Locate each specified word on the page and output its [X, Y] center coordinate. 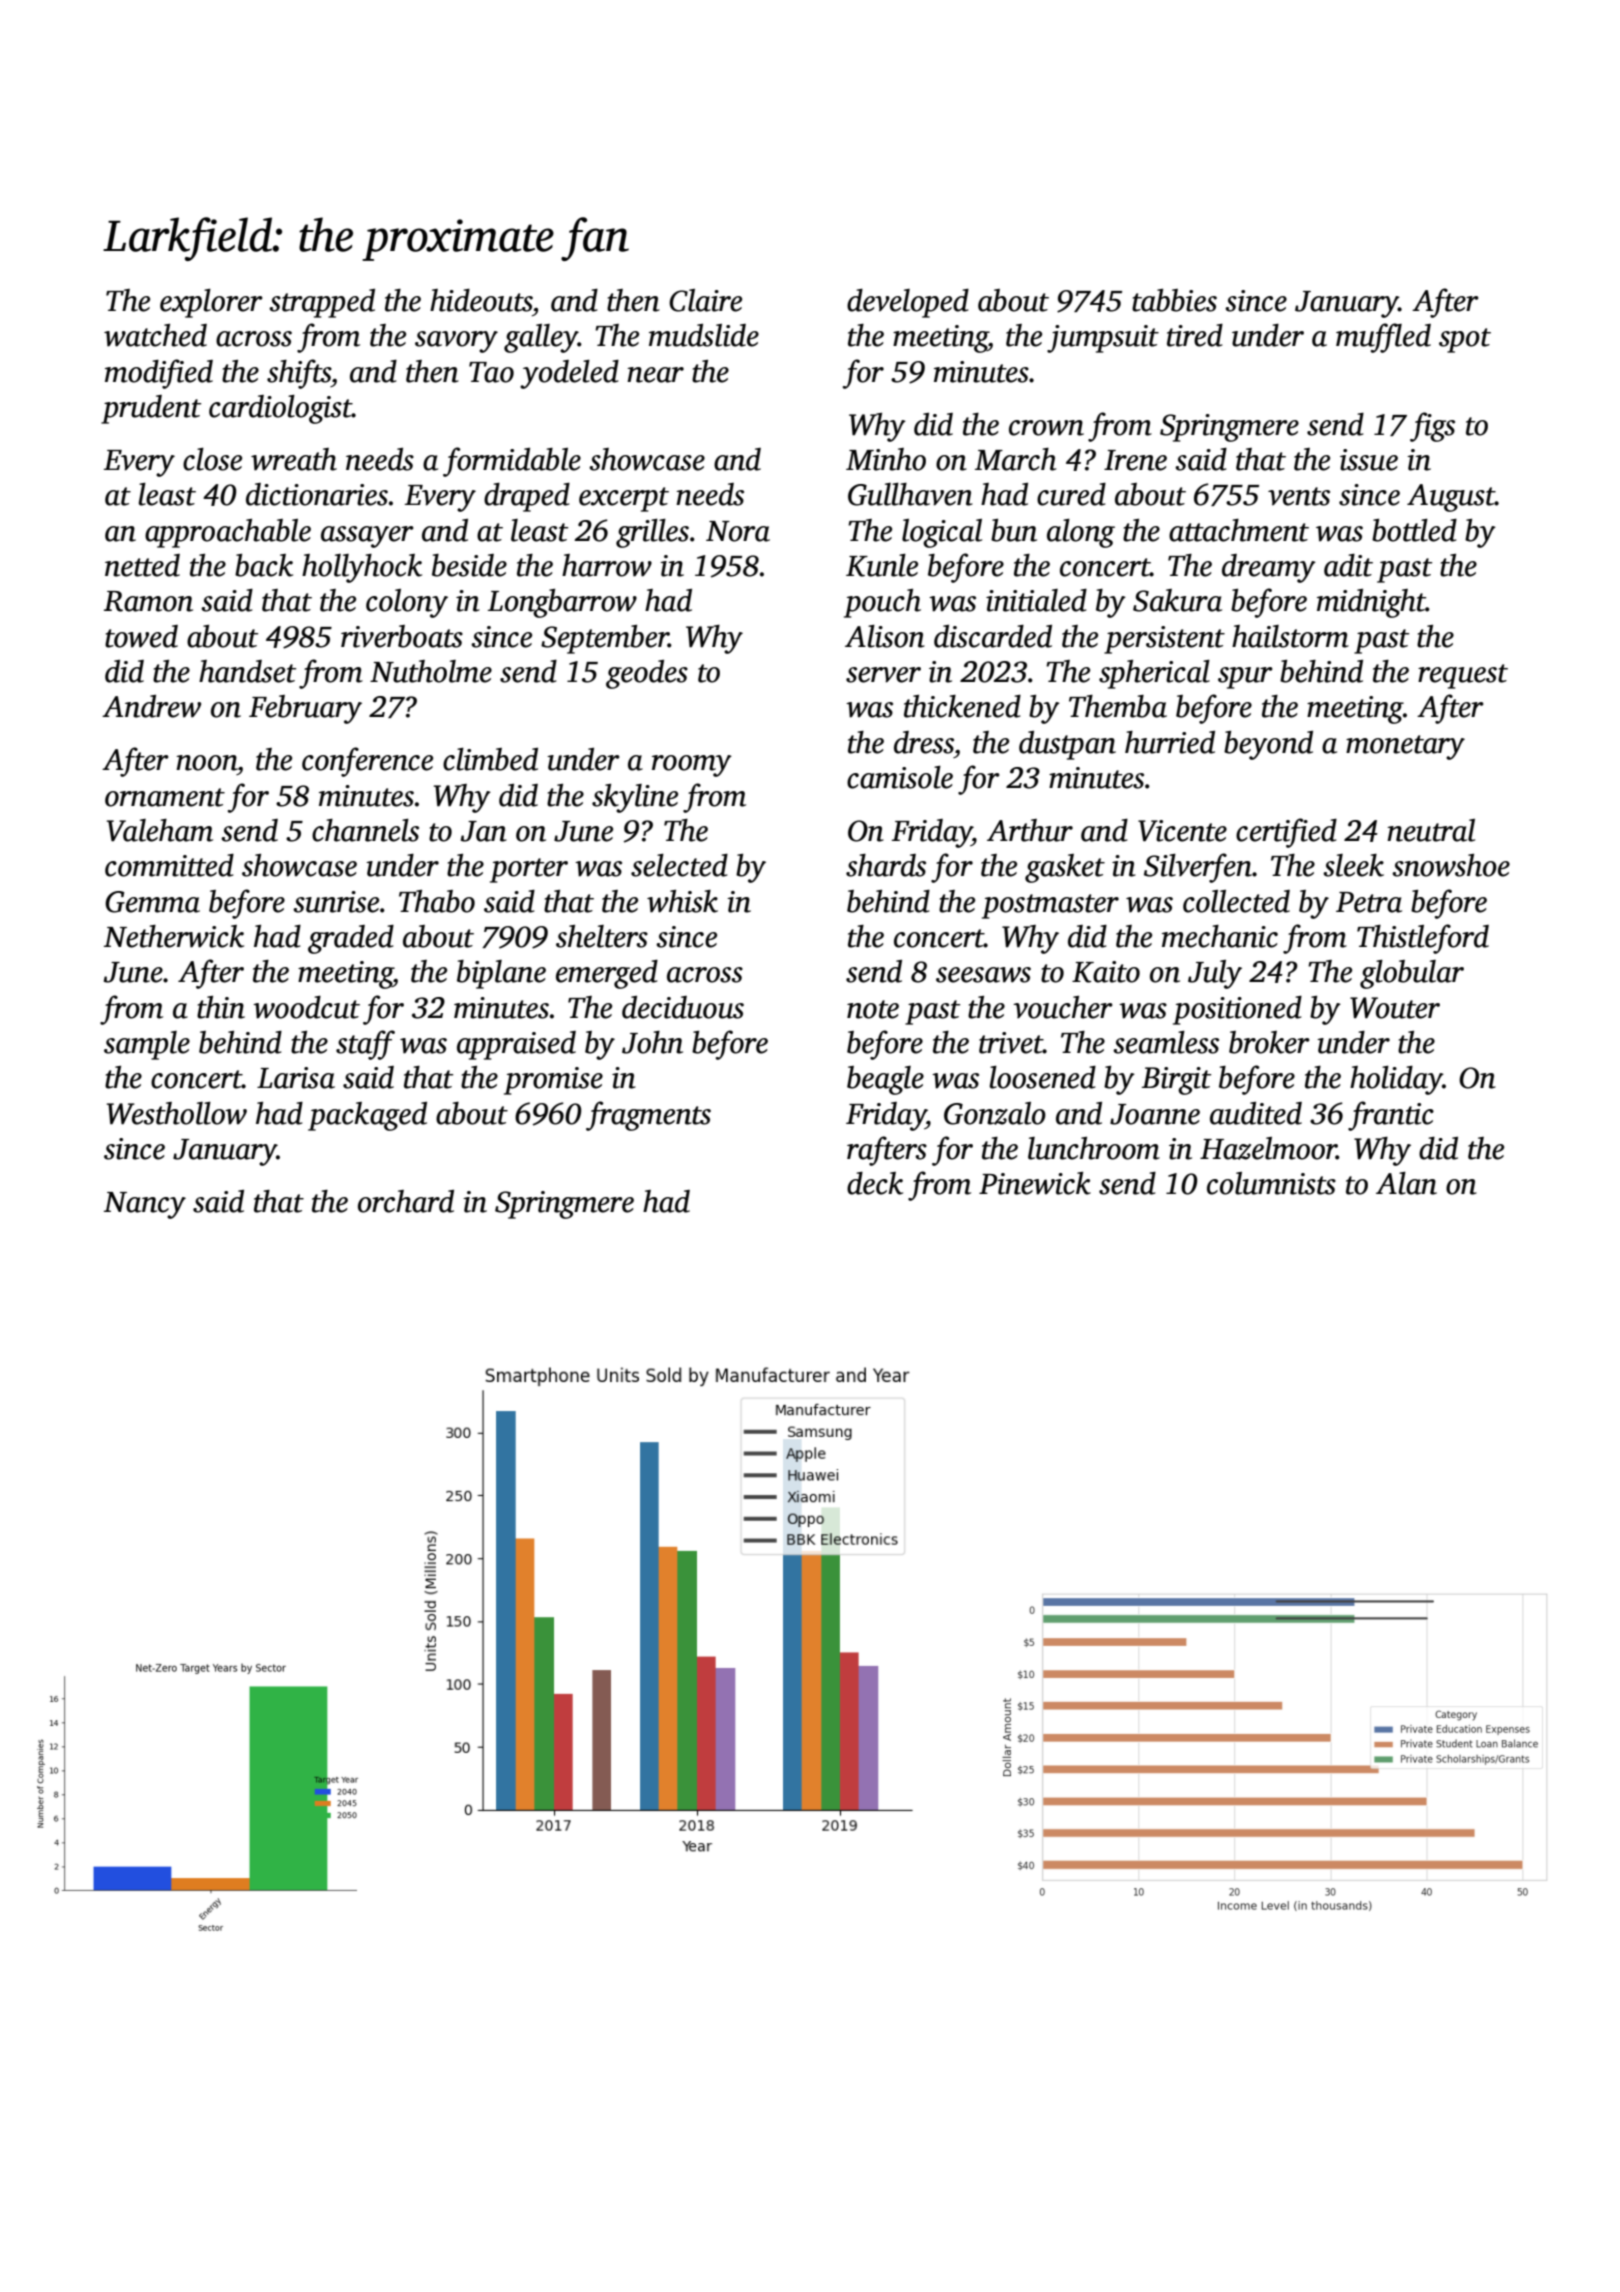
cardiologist [280, 409]
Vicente [1182, 831]
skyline [635, 798]
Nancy [145, 1205]
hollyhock [362, 568]
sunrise [336, 902]
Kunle [882, 565]
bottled [1414, 530]
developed [908, 303]
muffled [1383, 338]
